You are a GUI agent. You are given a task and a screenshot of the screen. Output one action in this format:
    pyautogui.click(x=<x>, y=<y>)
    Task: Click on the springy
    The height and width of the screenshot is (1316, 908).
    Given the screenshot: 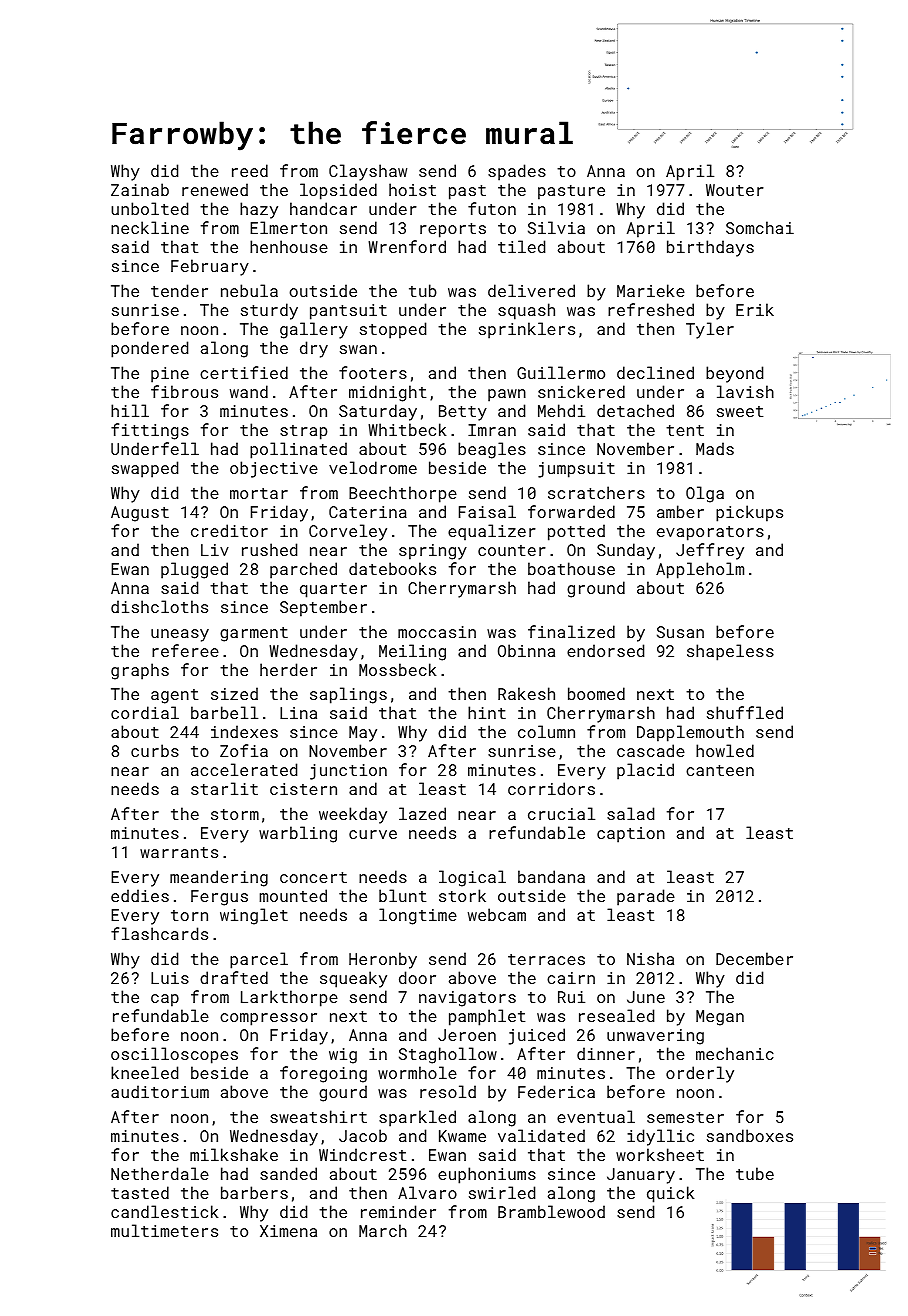 What is the action you would take?
    pyautogui.click(x=433, y=552)
